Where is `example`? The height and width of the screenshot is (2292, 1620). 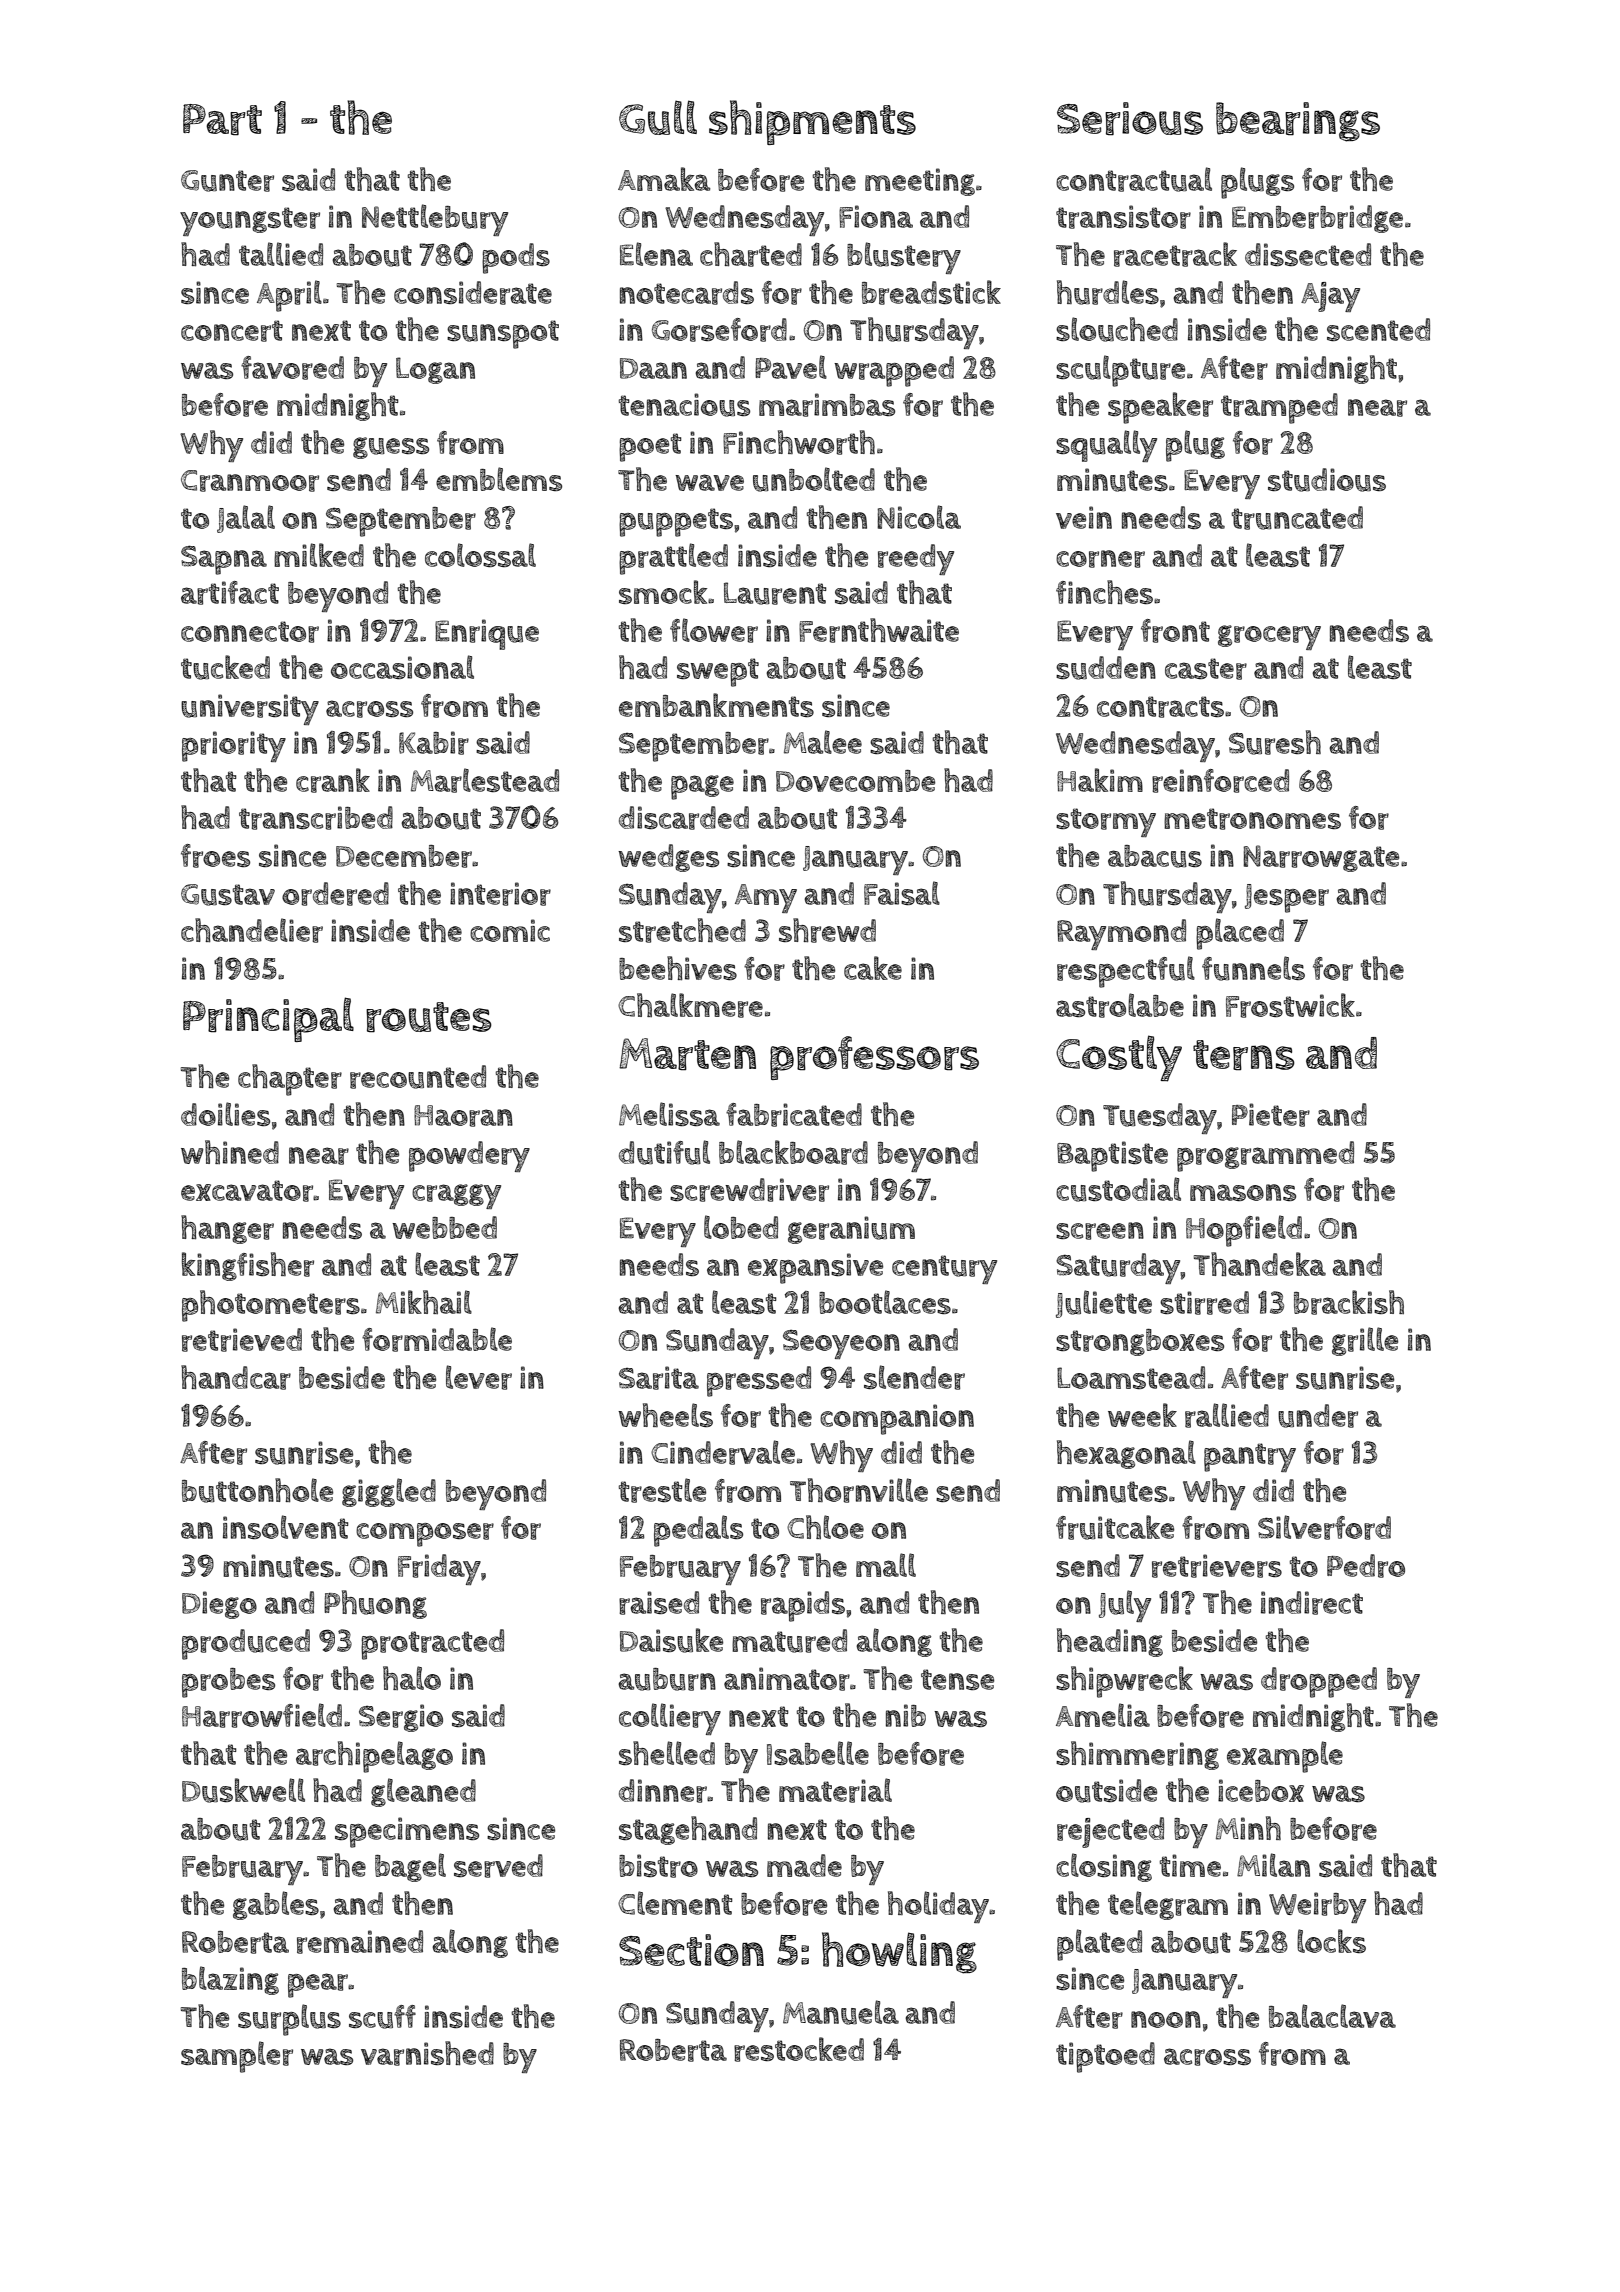 example is located at coordinates (1285, 1757).
